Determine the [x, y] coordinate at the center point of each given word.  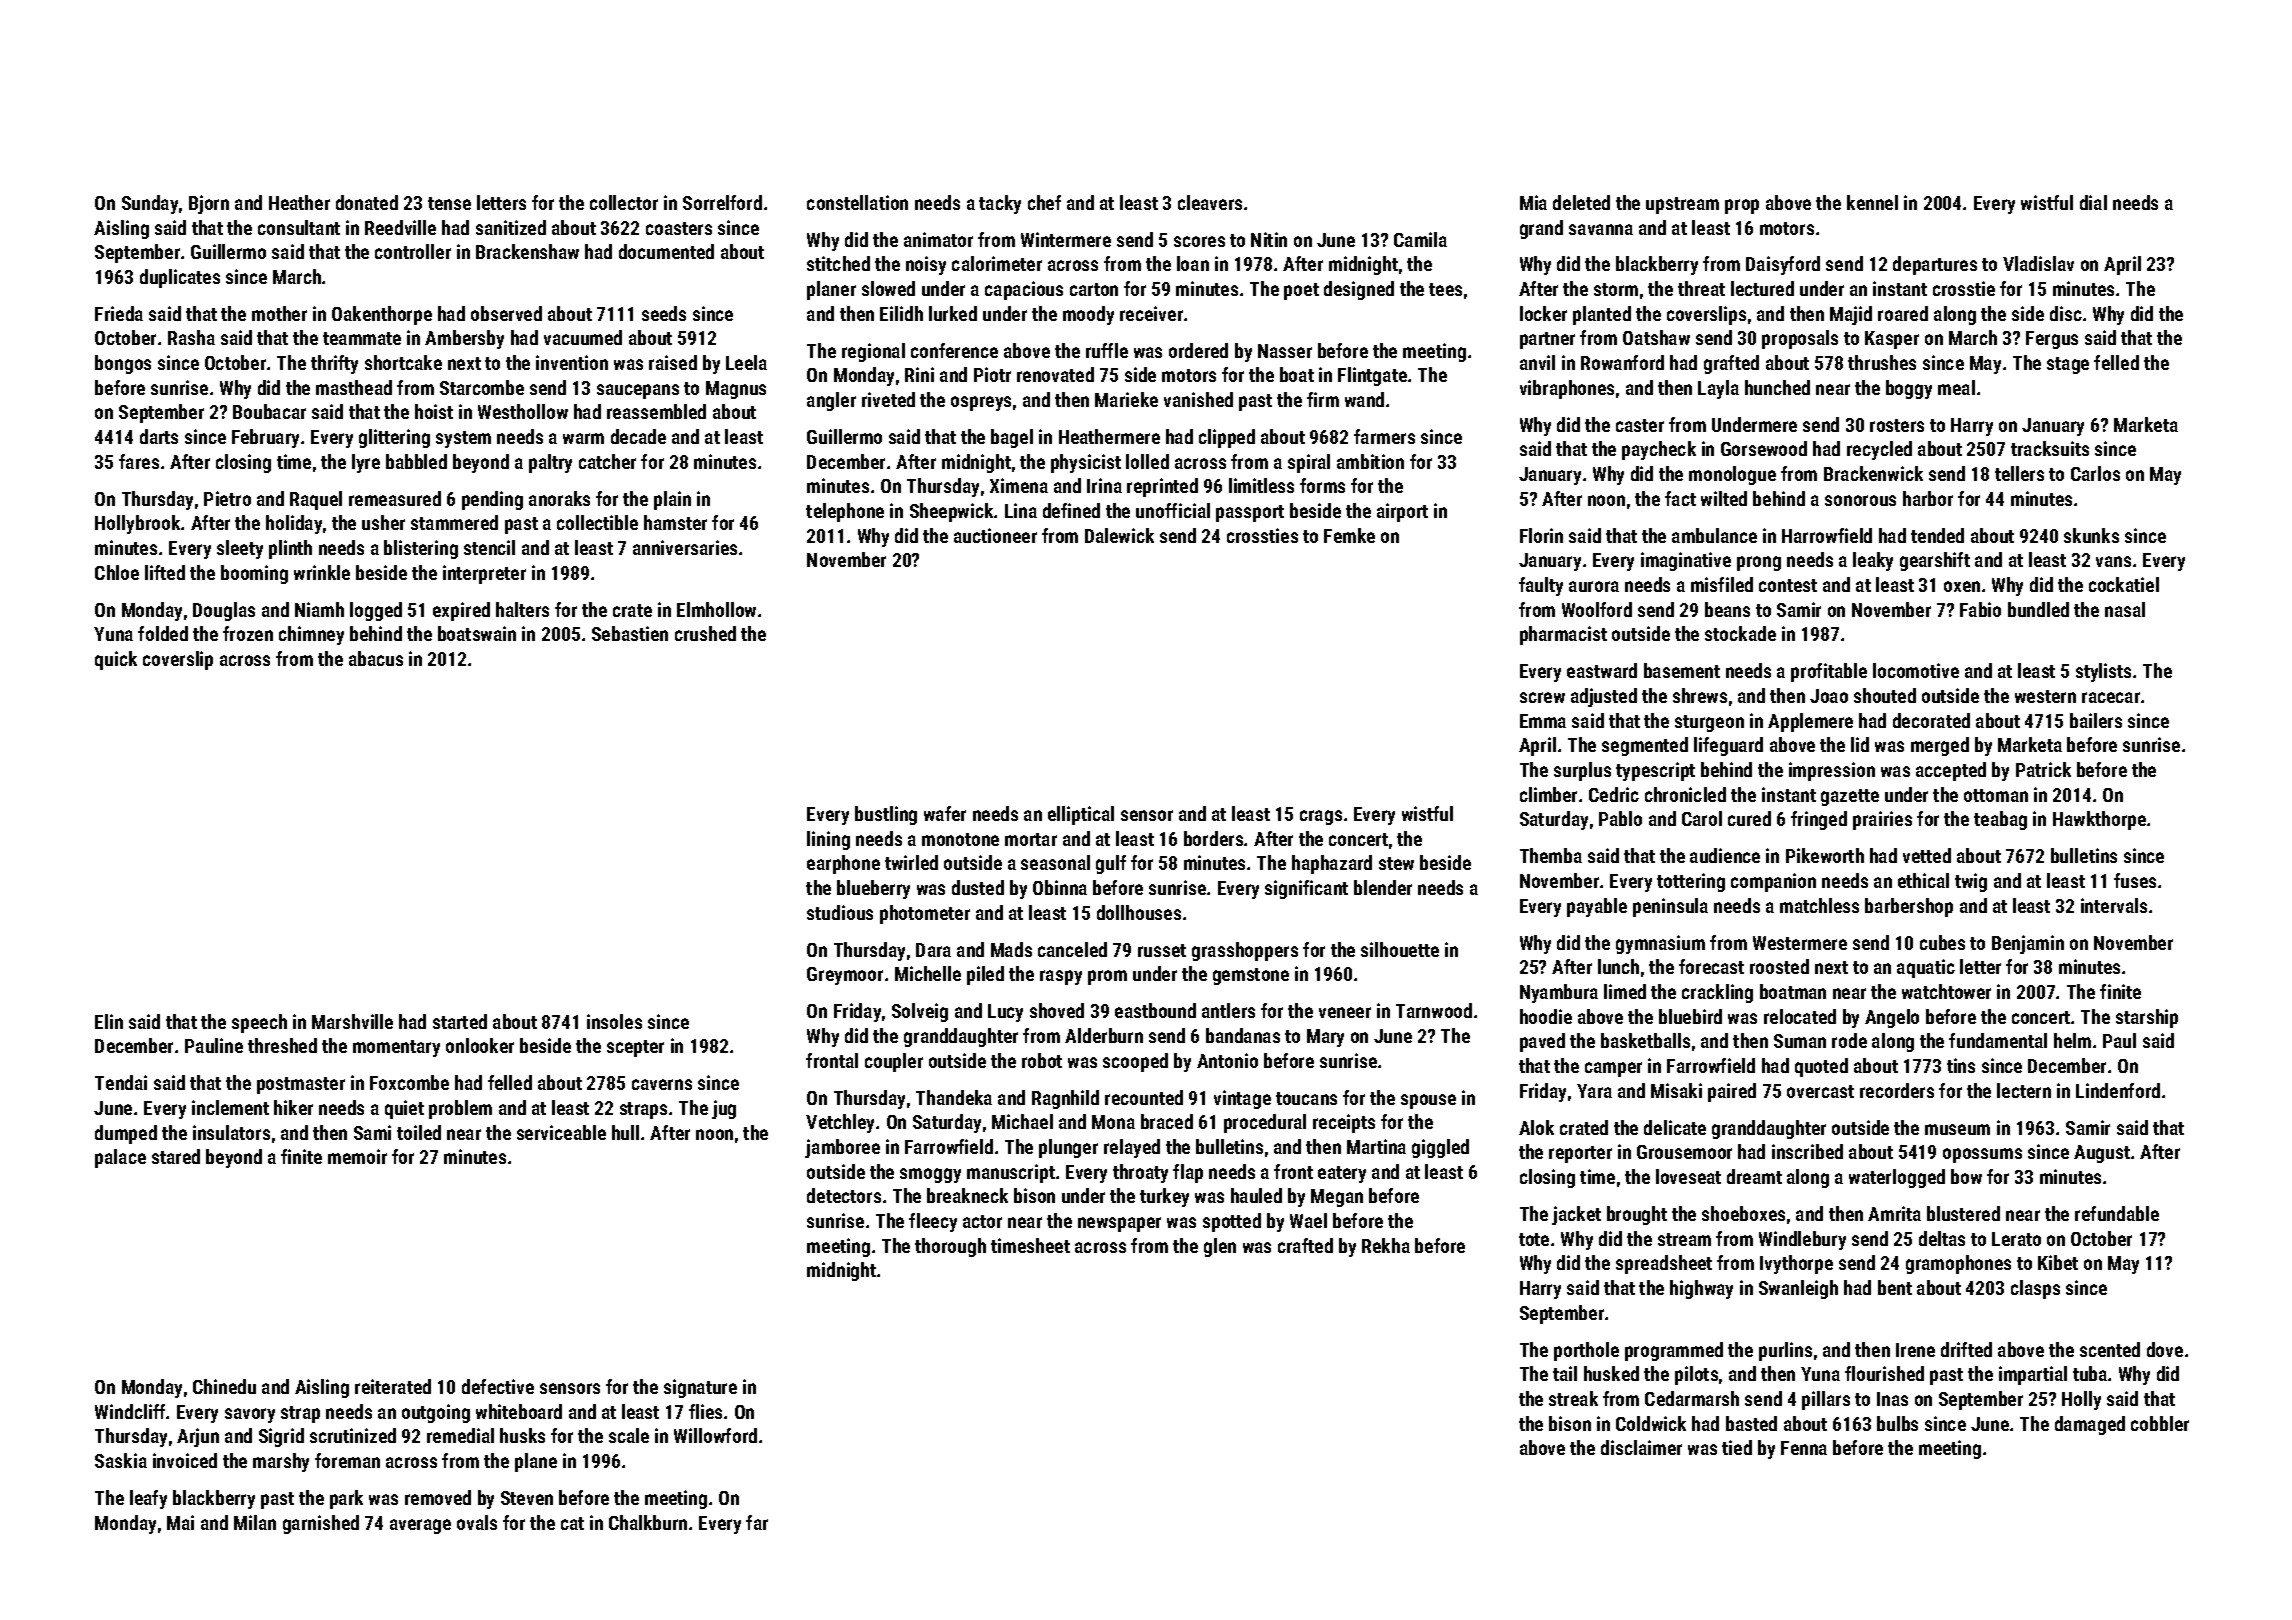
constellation [857, 202]
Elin [109, 1021]
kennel [1872, 202]
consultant [299, 227]
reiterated [393, 1386]
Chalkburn [648, 1522]
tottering [1691, 882]
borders [1213, 838]
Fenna [1804, 1448]
